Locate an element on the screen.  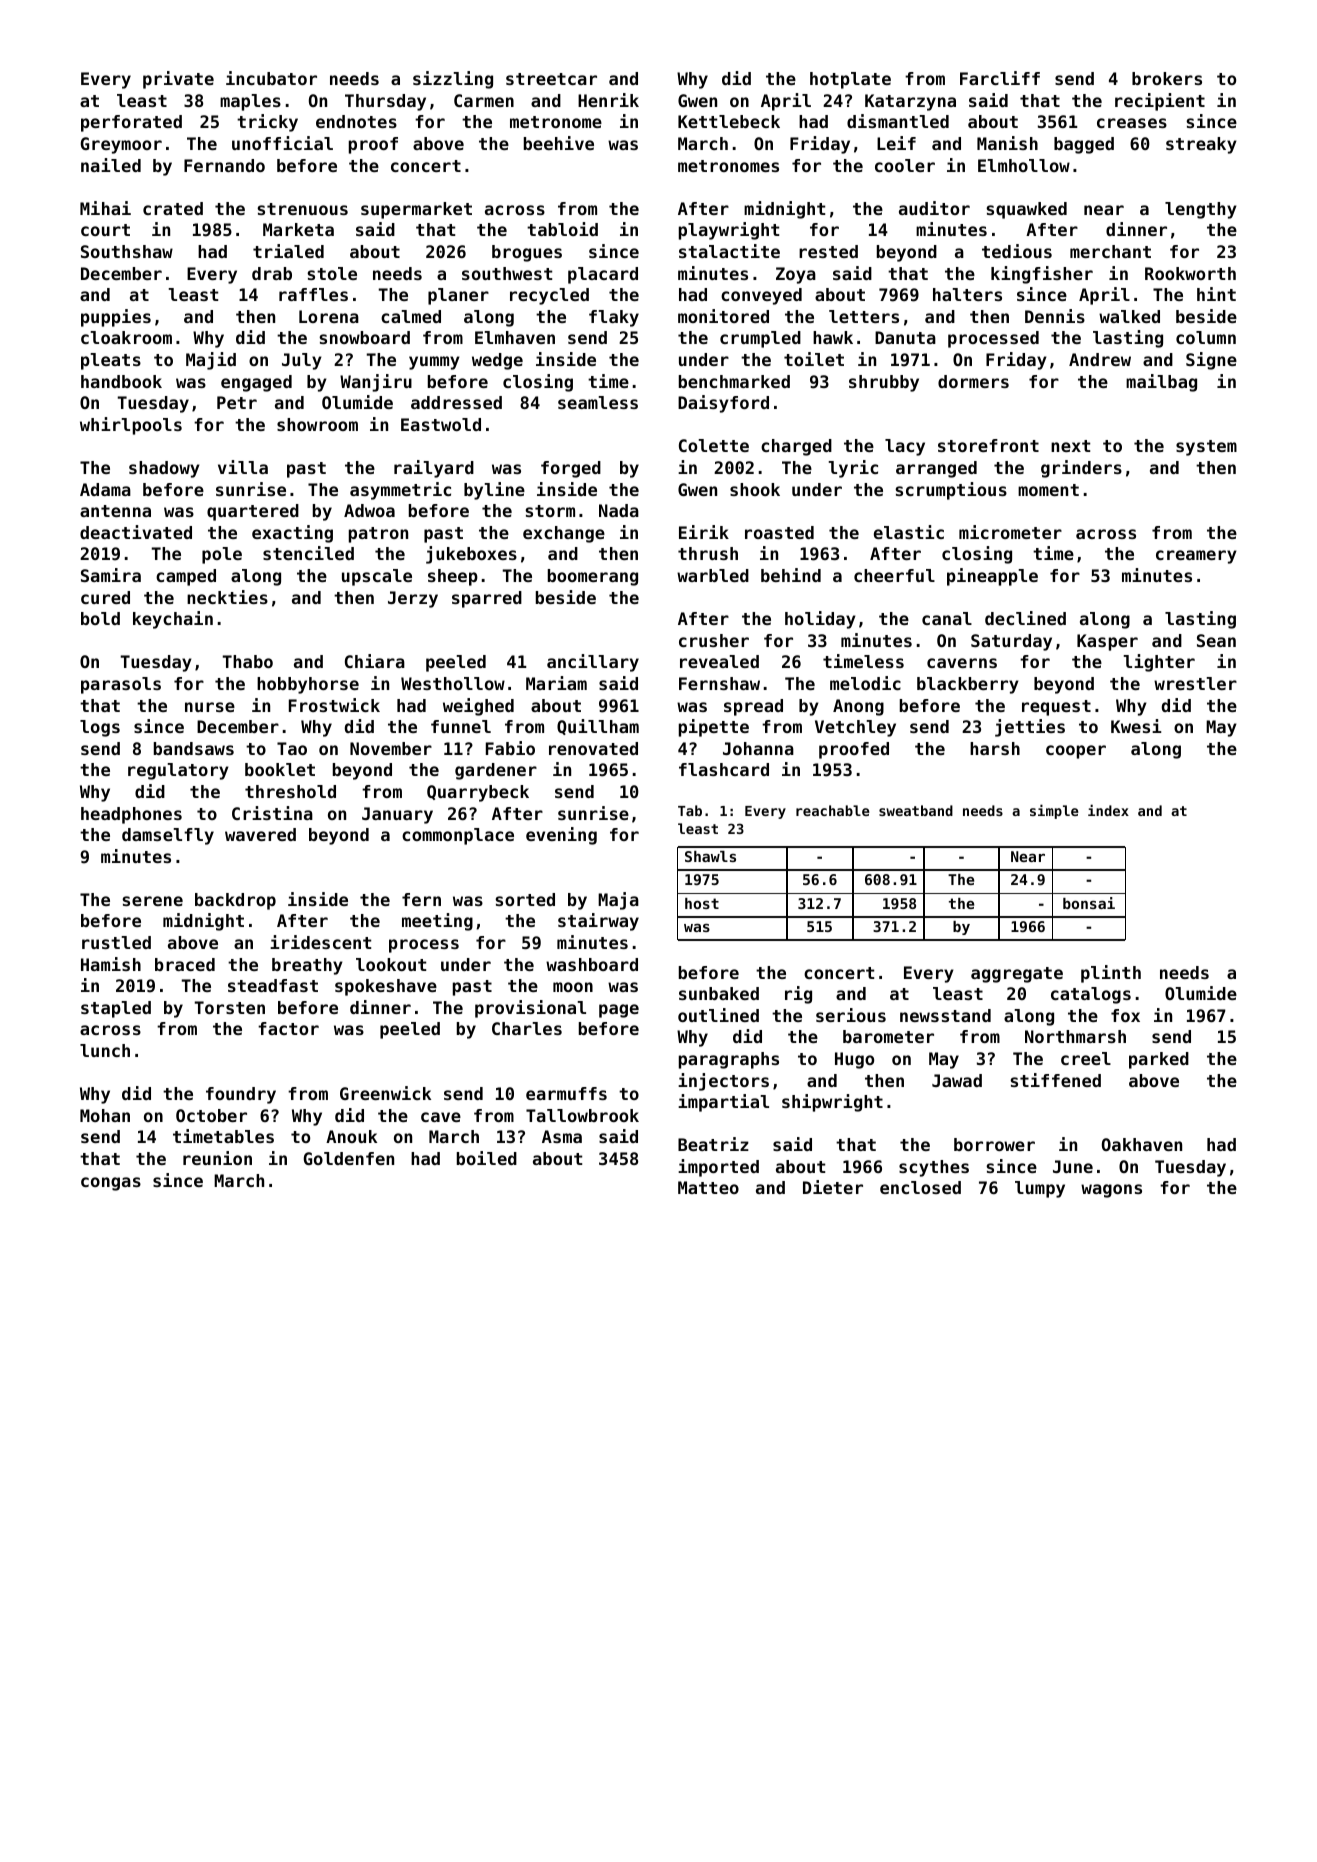
whirlpools is located at coordinates (131, 426).
